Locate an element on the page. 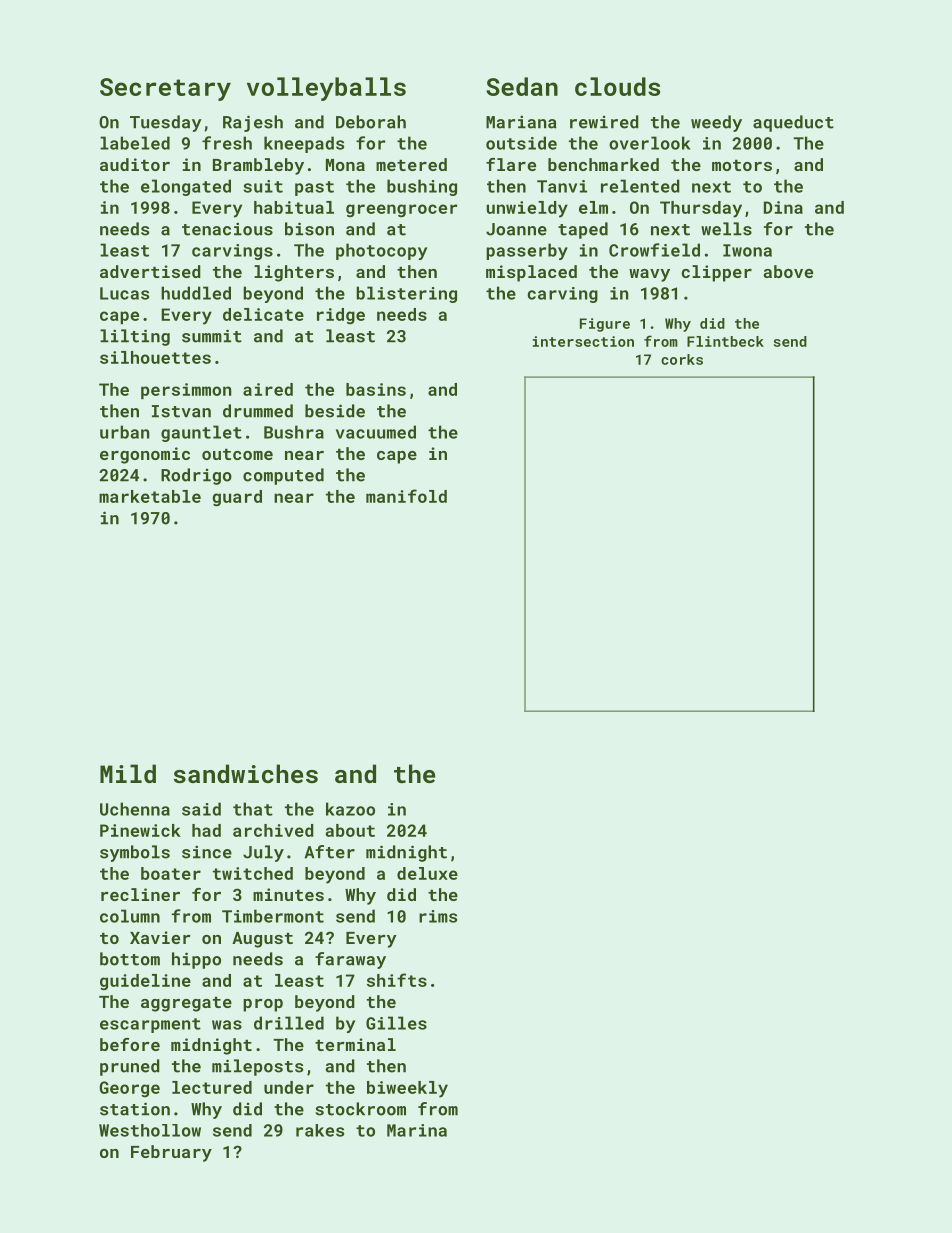 The image size is (952, 1233). corks is located at coordinates (682, 359).
